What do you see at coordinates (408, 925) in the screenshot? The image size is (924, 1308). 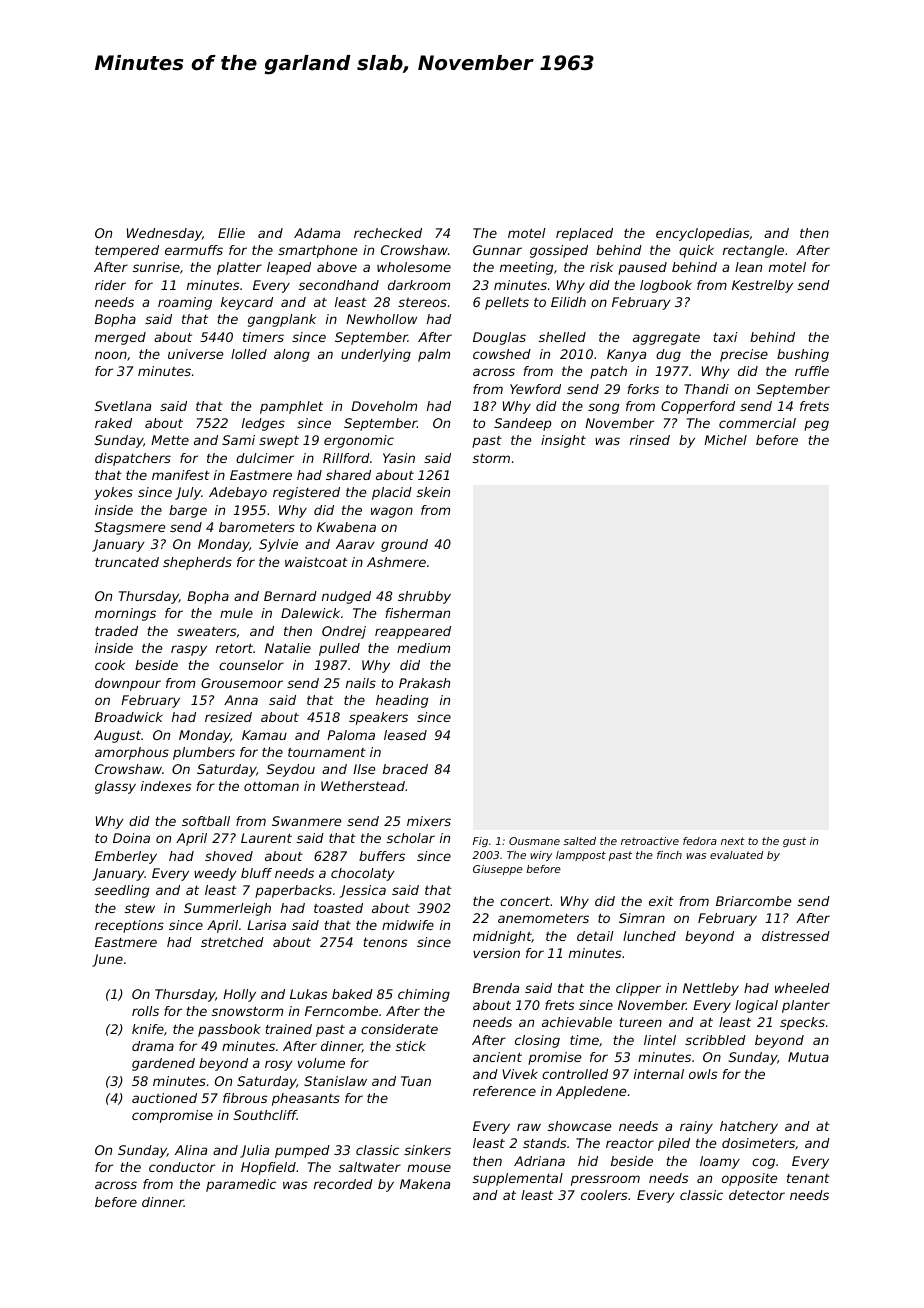 I see `midwife` at bounding box center [408, 925].
